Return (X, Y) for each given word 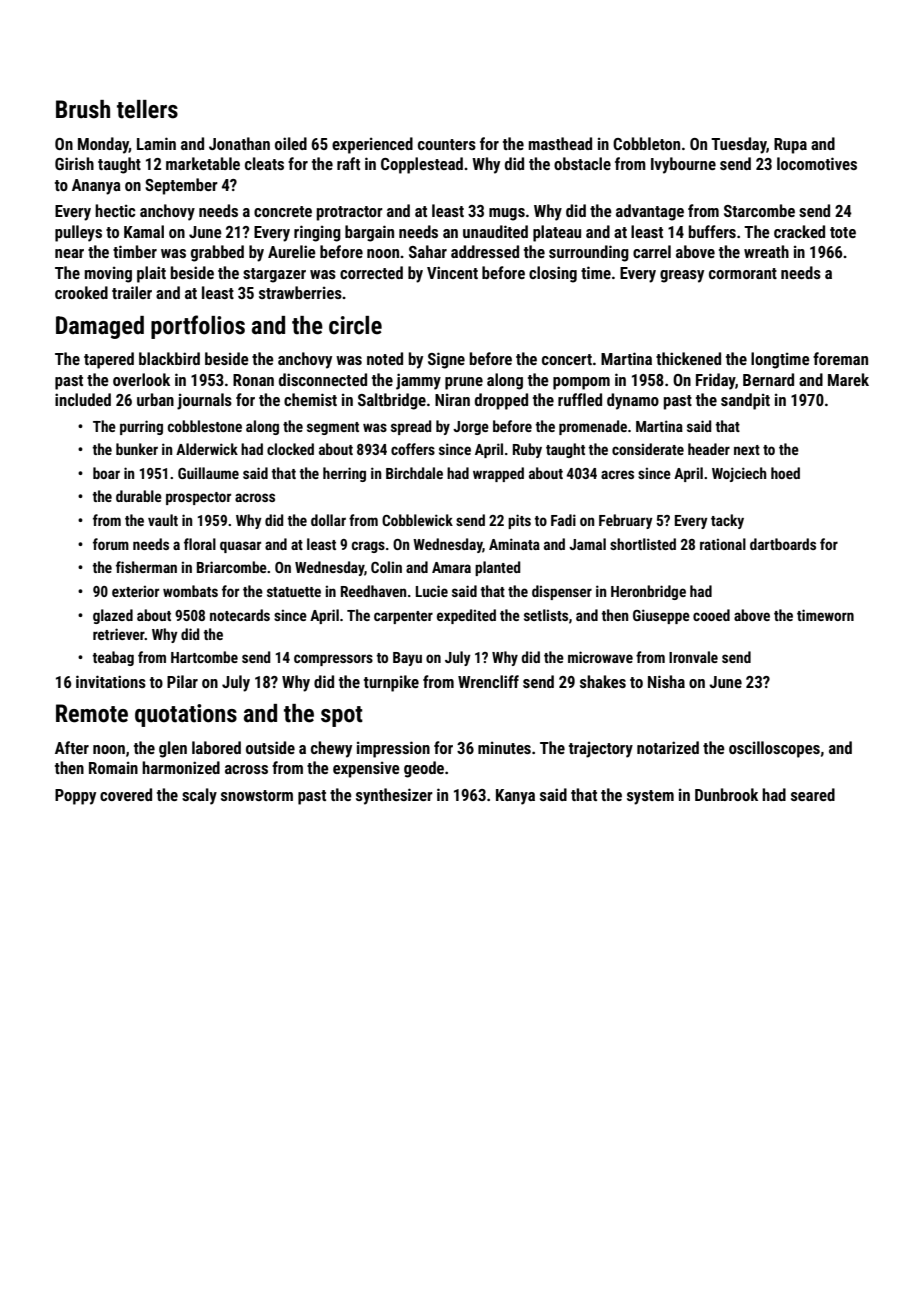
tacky (727, 521)
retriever (119, 634)
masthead (560, 143)
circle (355, 325)
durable (139, 496)
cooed (711, 615)
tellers (147, 109)
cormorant (743, 273)
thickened (688, 358)
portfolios (198, 327)
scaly (199, 796)
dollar (328, 520)
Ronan (253, 380)
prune (464, 383)
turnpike (391, 683)
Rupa (790, 146)
